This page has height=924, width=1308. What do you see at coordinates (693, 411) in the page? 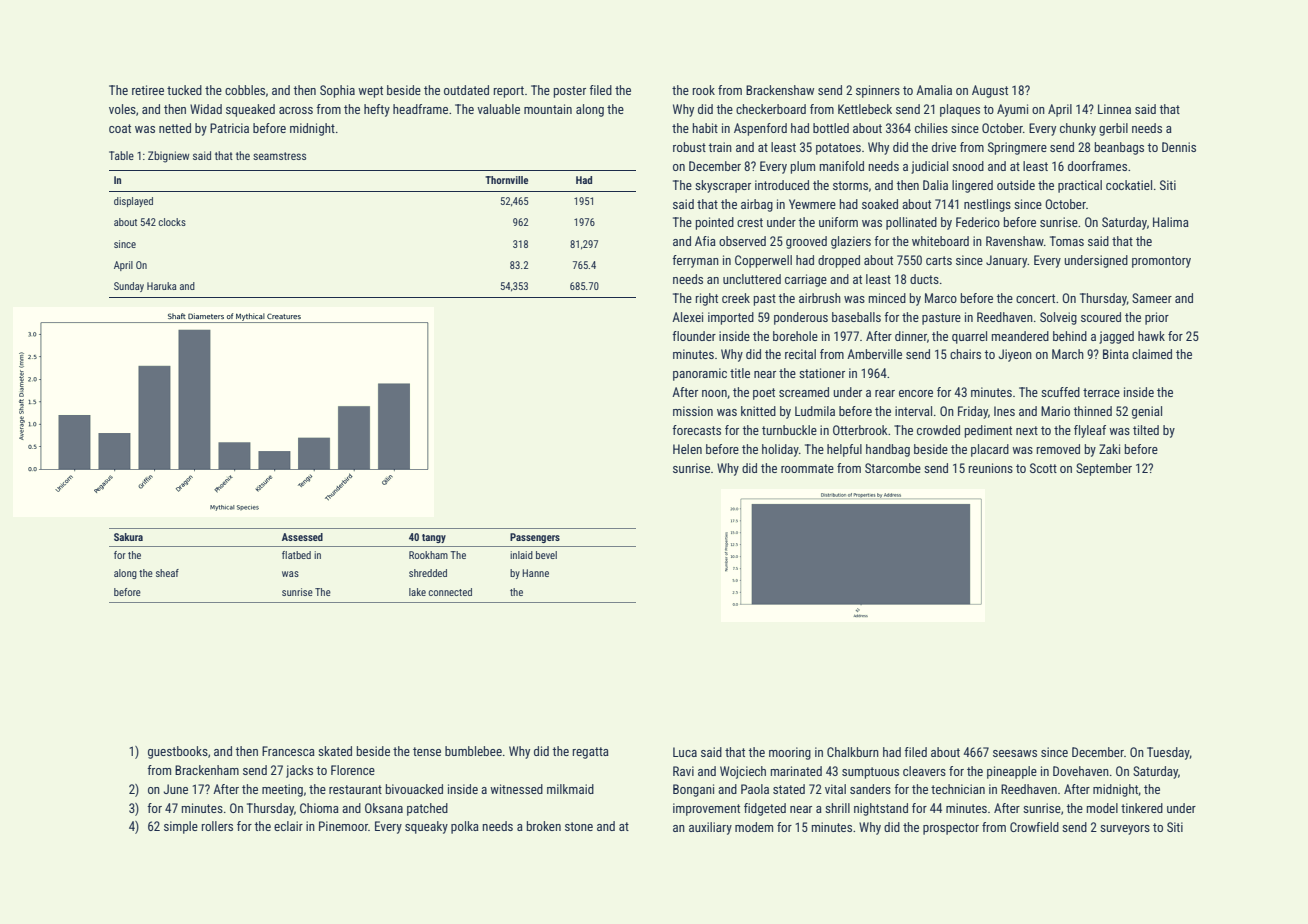
I see `mission` at bounding box center [693, 411].
